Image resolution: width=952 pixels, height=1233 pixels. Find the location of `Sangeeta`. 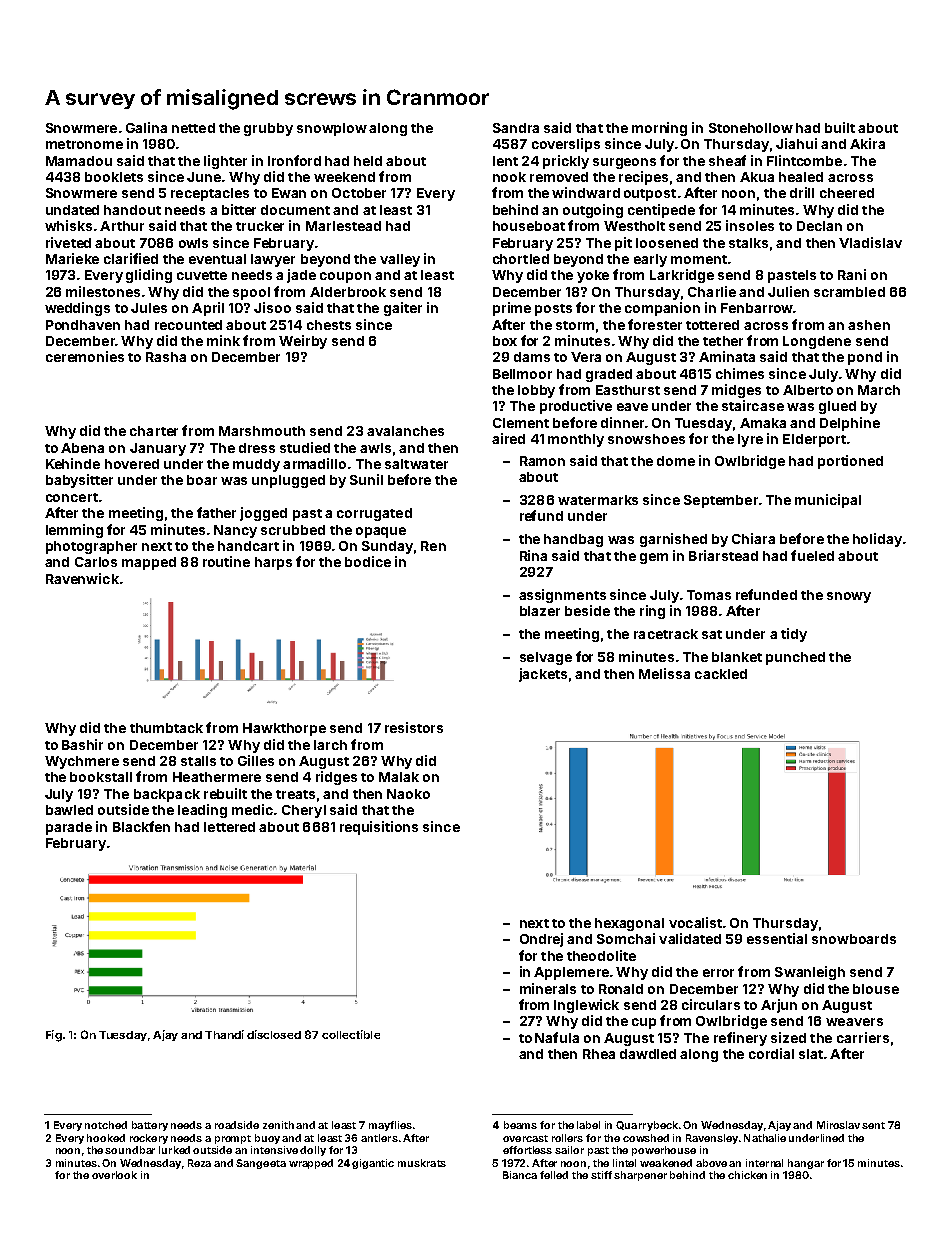

Sangeeta is located at coordinates (261, 1164).
